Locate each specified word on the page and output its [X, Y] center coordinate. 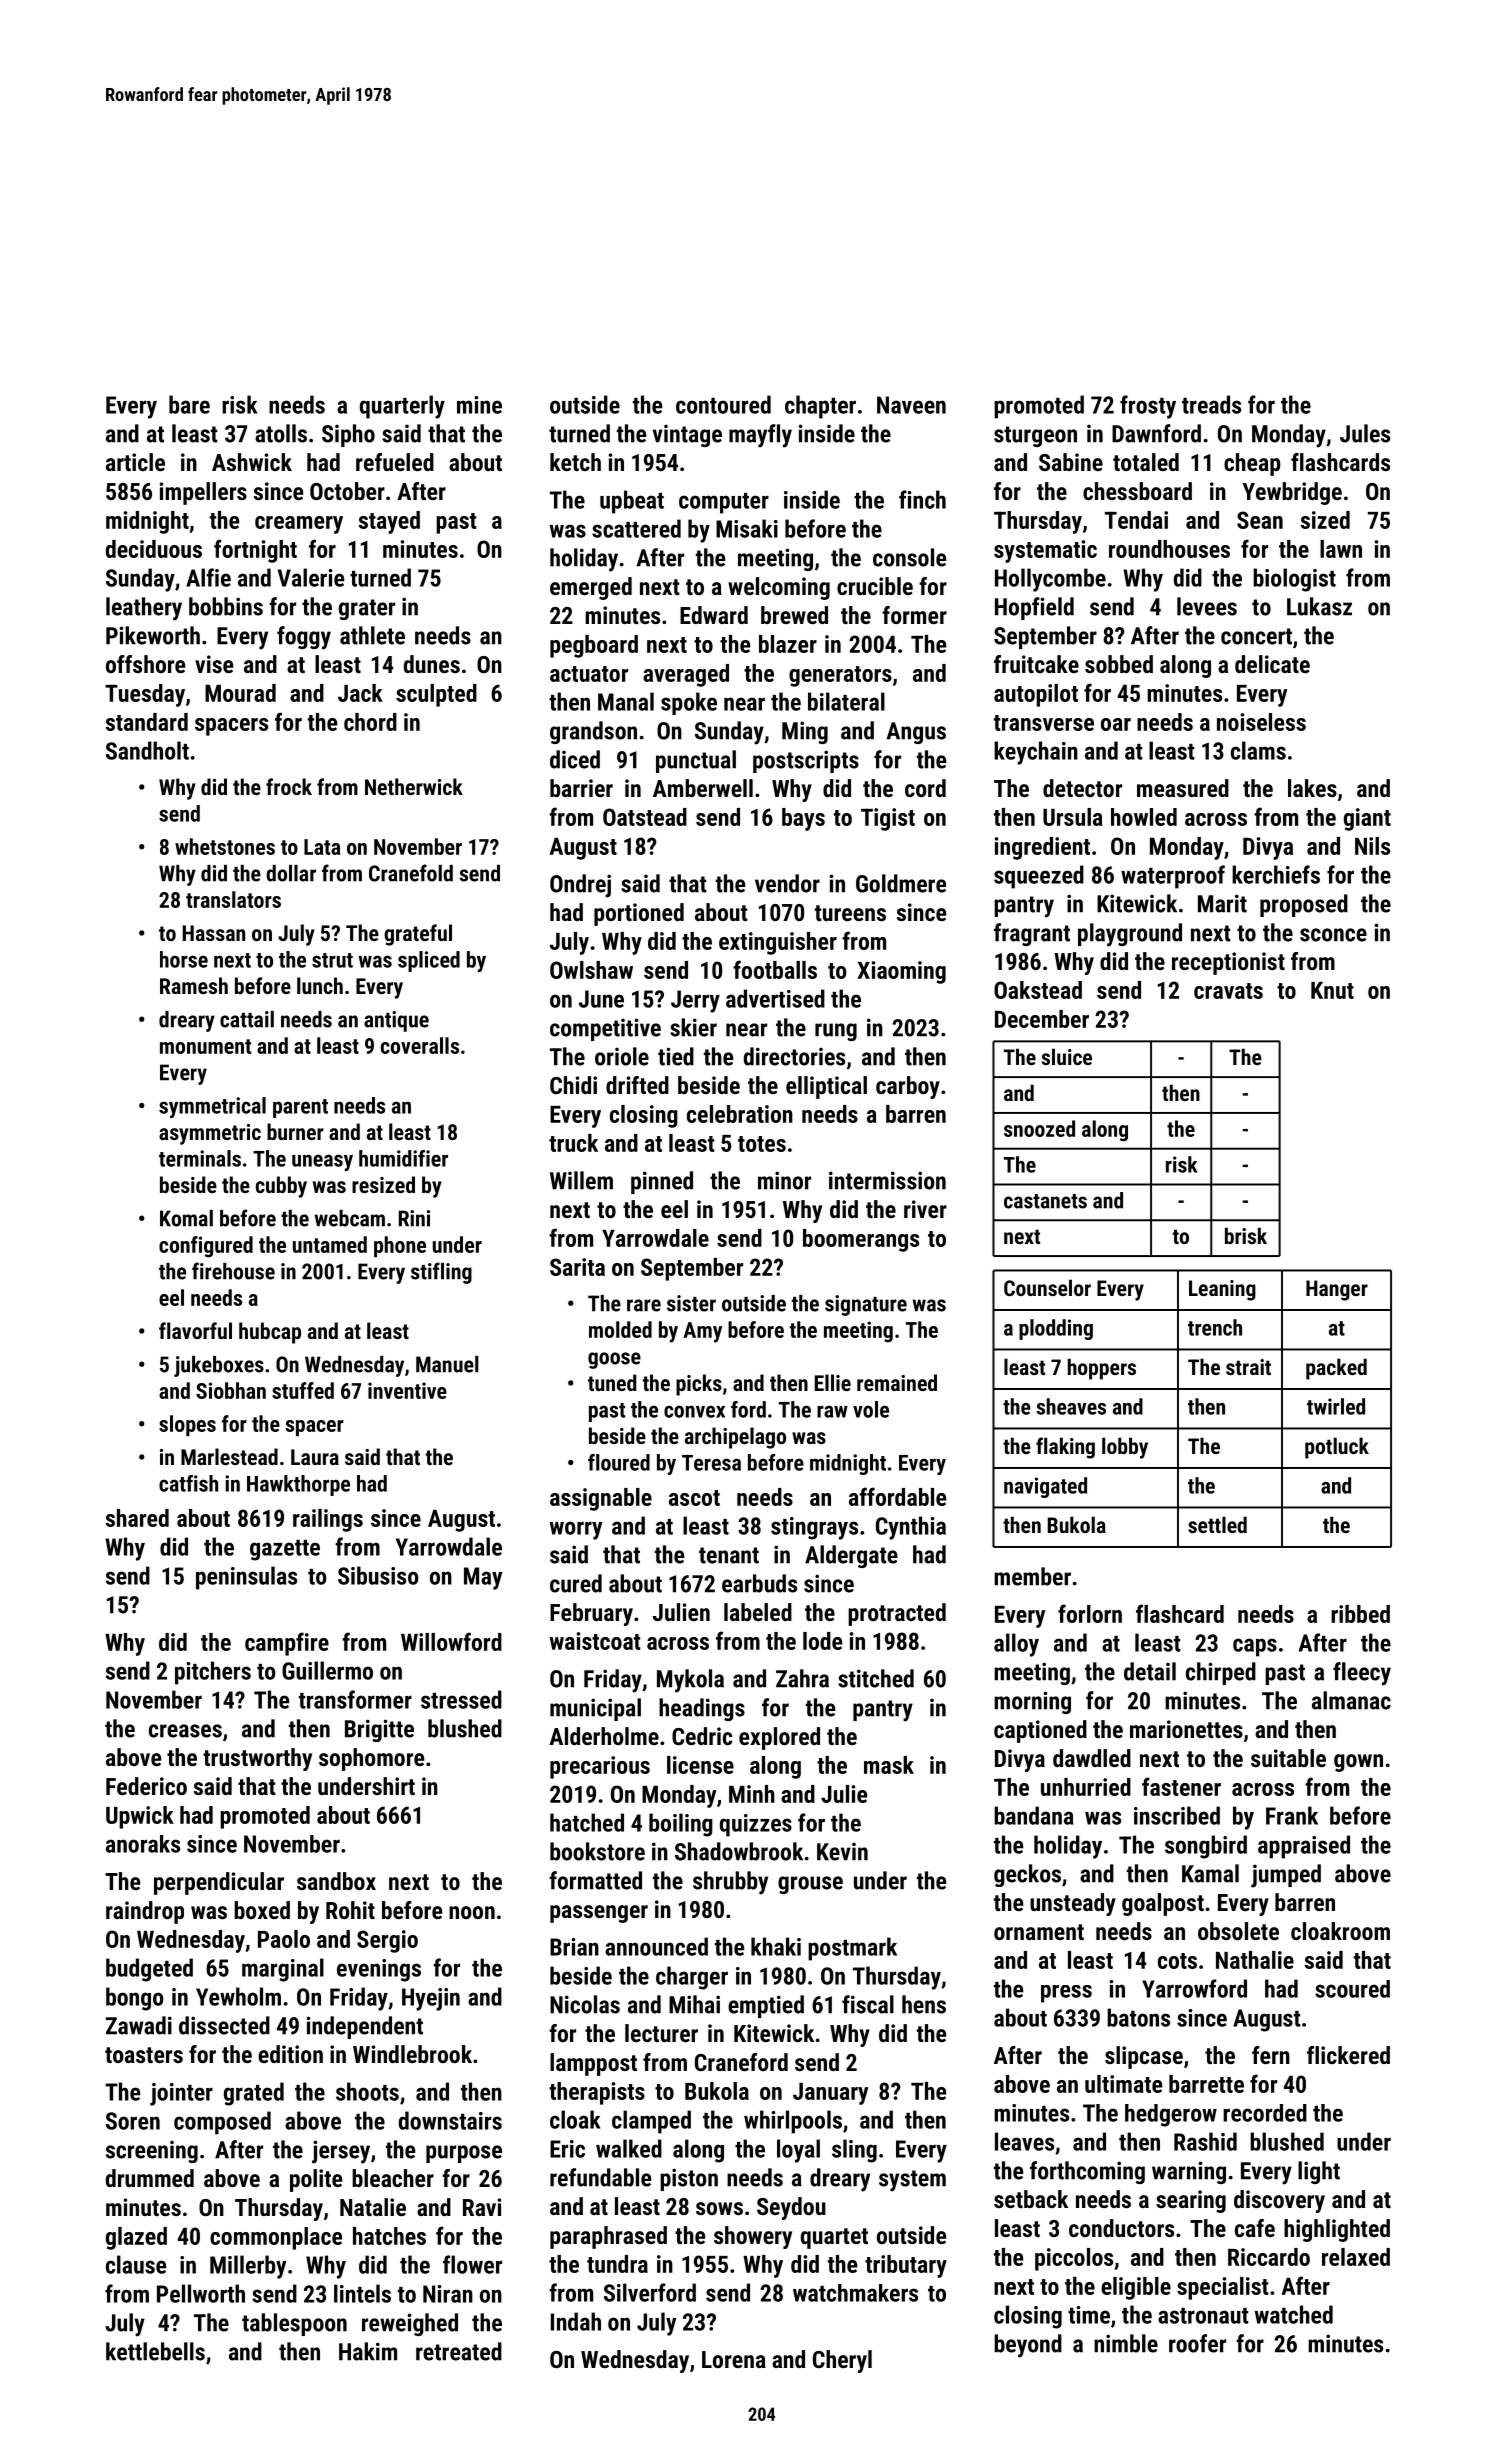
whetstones [225, 846]
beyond [1028, 2346]
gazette [285, 1550]
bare [189, 404]
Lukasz [1319, 606]
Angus [916, 733]
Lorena [734, 2359]
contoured [723, 404]
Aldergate [851, 1556]
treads [1211, 404]
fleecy [1362, 1674]
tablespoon [294, 2324]
